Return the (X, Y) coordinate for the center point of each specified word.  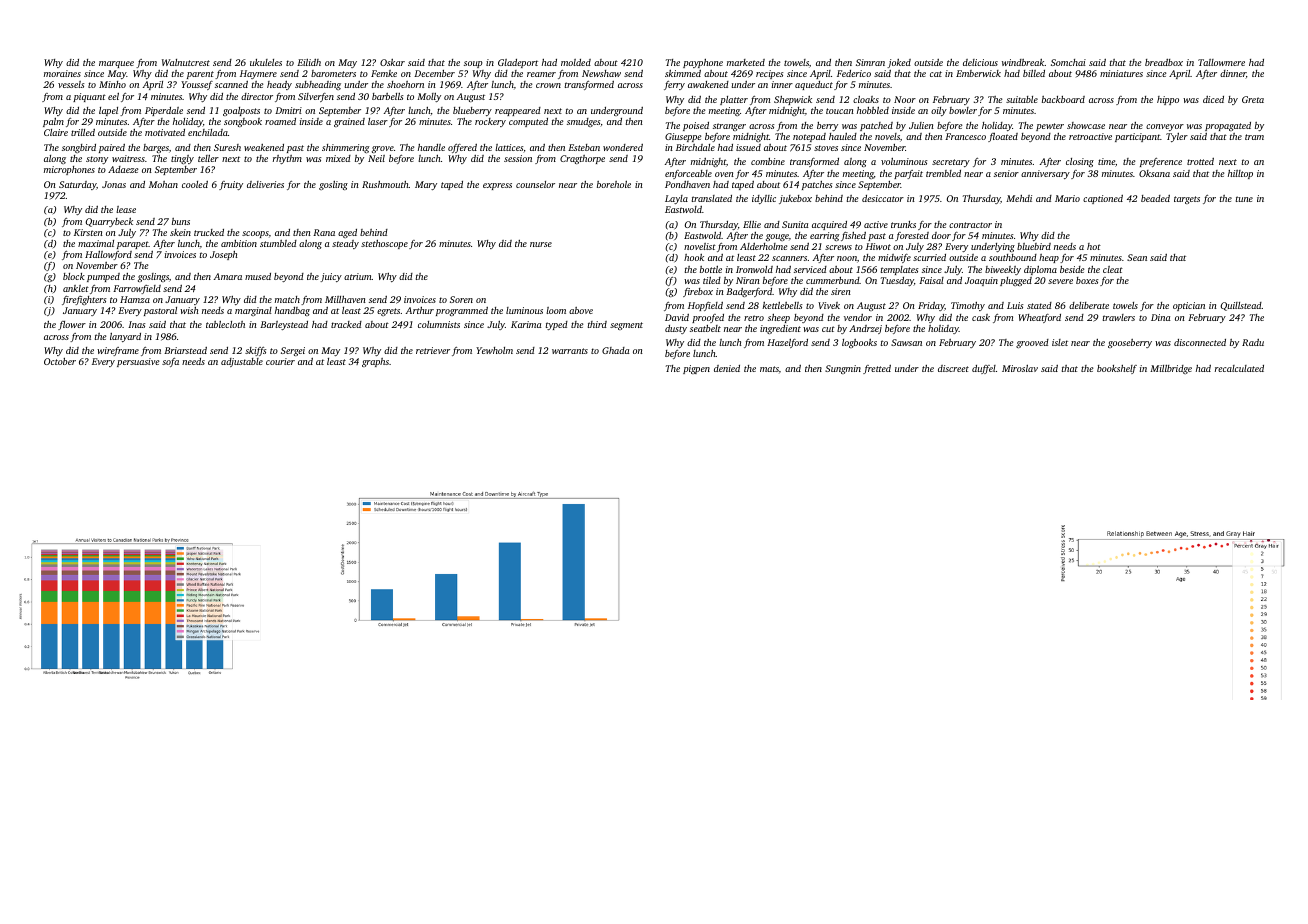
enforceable (688, 174)
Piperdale (164, 111)
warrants (570, 351)
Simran (870, 62)
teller (208, 158)
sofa (170, 362)
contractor (970, 225)
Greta (1253, 99)
